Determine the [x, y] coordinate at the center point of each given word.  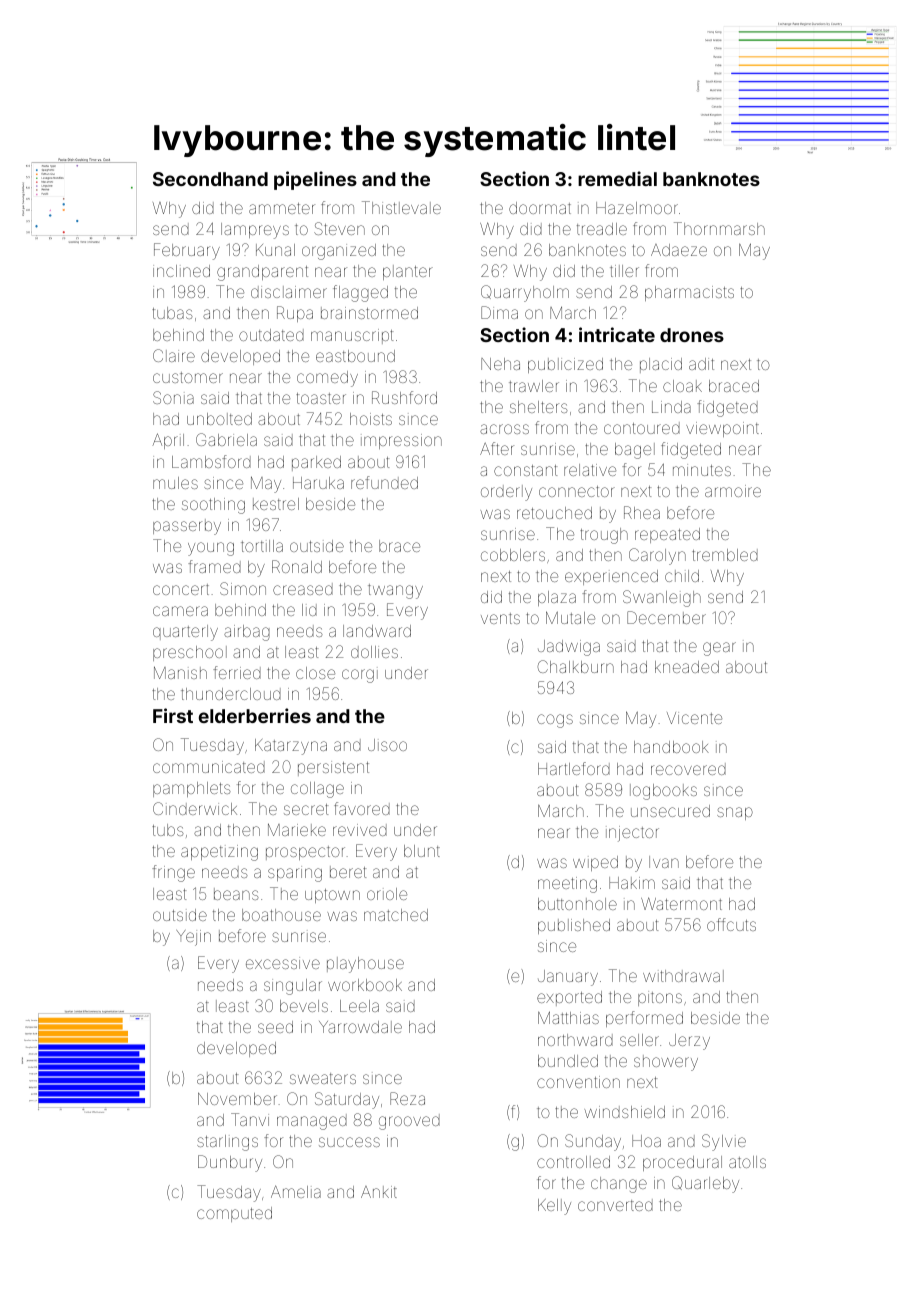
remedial [617, 178]
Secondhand [210, 179]
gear [719, 649]
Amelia [296, 1191]
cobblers [513, 555]
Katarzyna [291, 747]
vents [500, 618]
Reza [407, 1098]
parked [316, 463]
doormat [540, 208]
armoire [733, 491]
